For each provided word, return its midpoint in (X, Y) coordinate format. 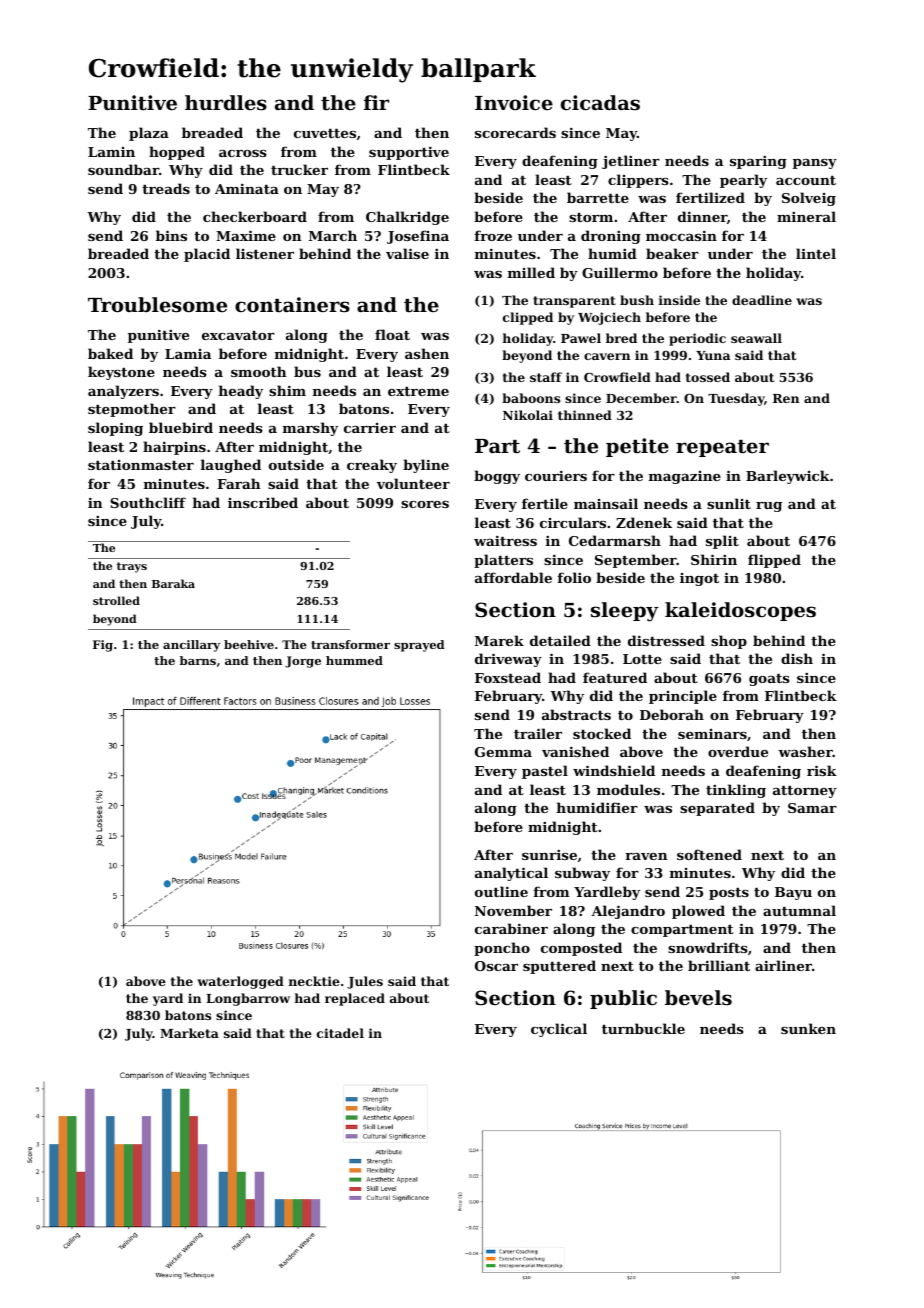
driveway (508, 660)
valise (407, 253)
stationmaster (141, 465)
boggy (497, 477)
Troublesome (157, 305)
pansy (815, 164)
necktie (314, 981)
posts (729, 894)
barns (198, 660)
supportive (409, 153)
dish (797, 658)
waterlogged (240, 982)
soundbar (123, 169)
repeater (722, 448)
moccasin (681, 235)
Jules (365, 982)
